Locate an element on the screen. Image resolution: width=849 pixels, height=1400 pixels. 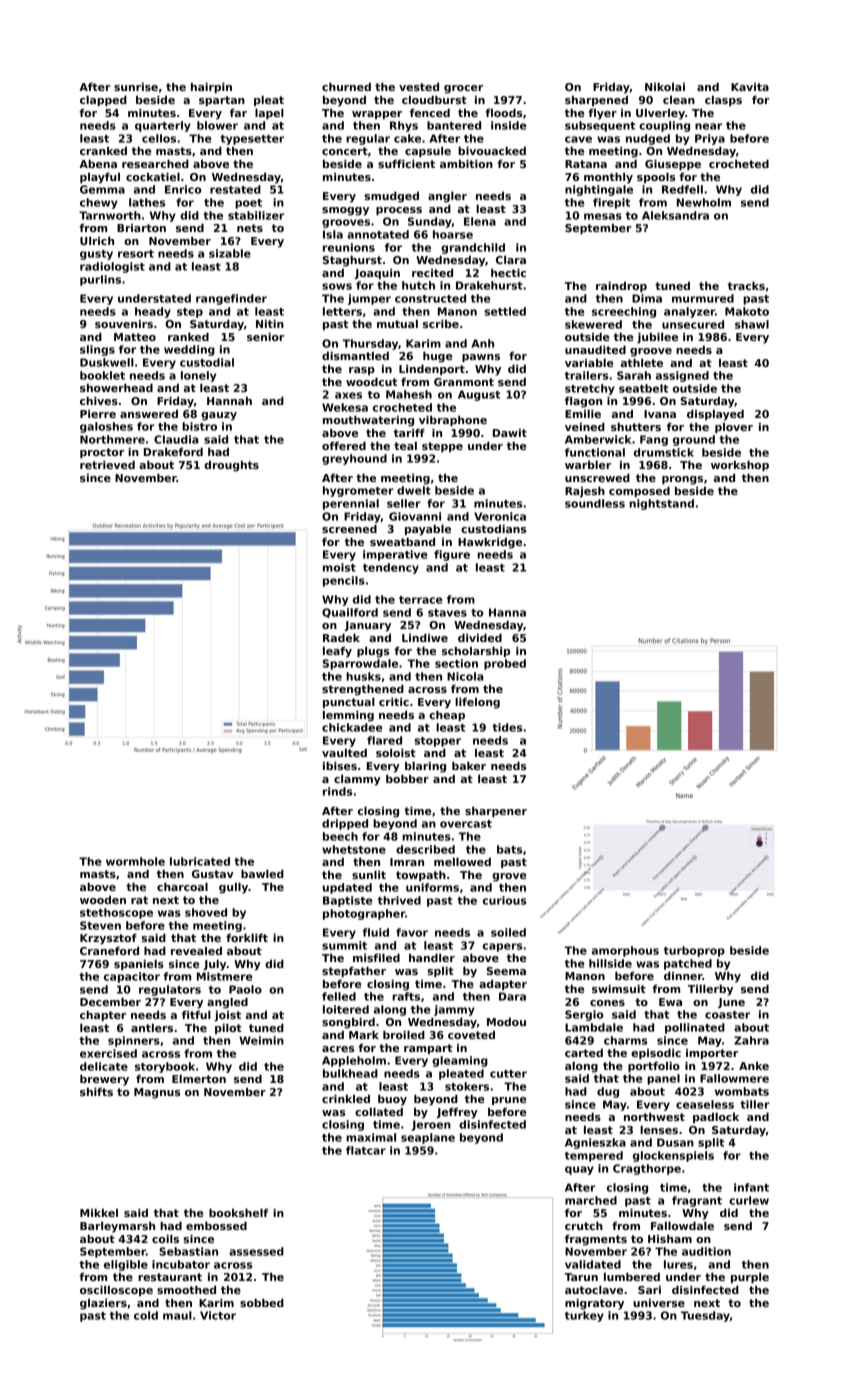
lemming is located at coordinates (348, 716).
